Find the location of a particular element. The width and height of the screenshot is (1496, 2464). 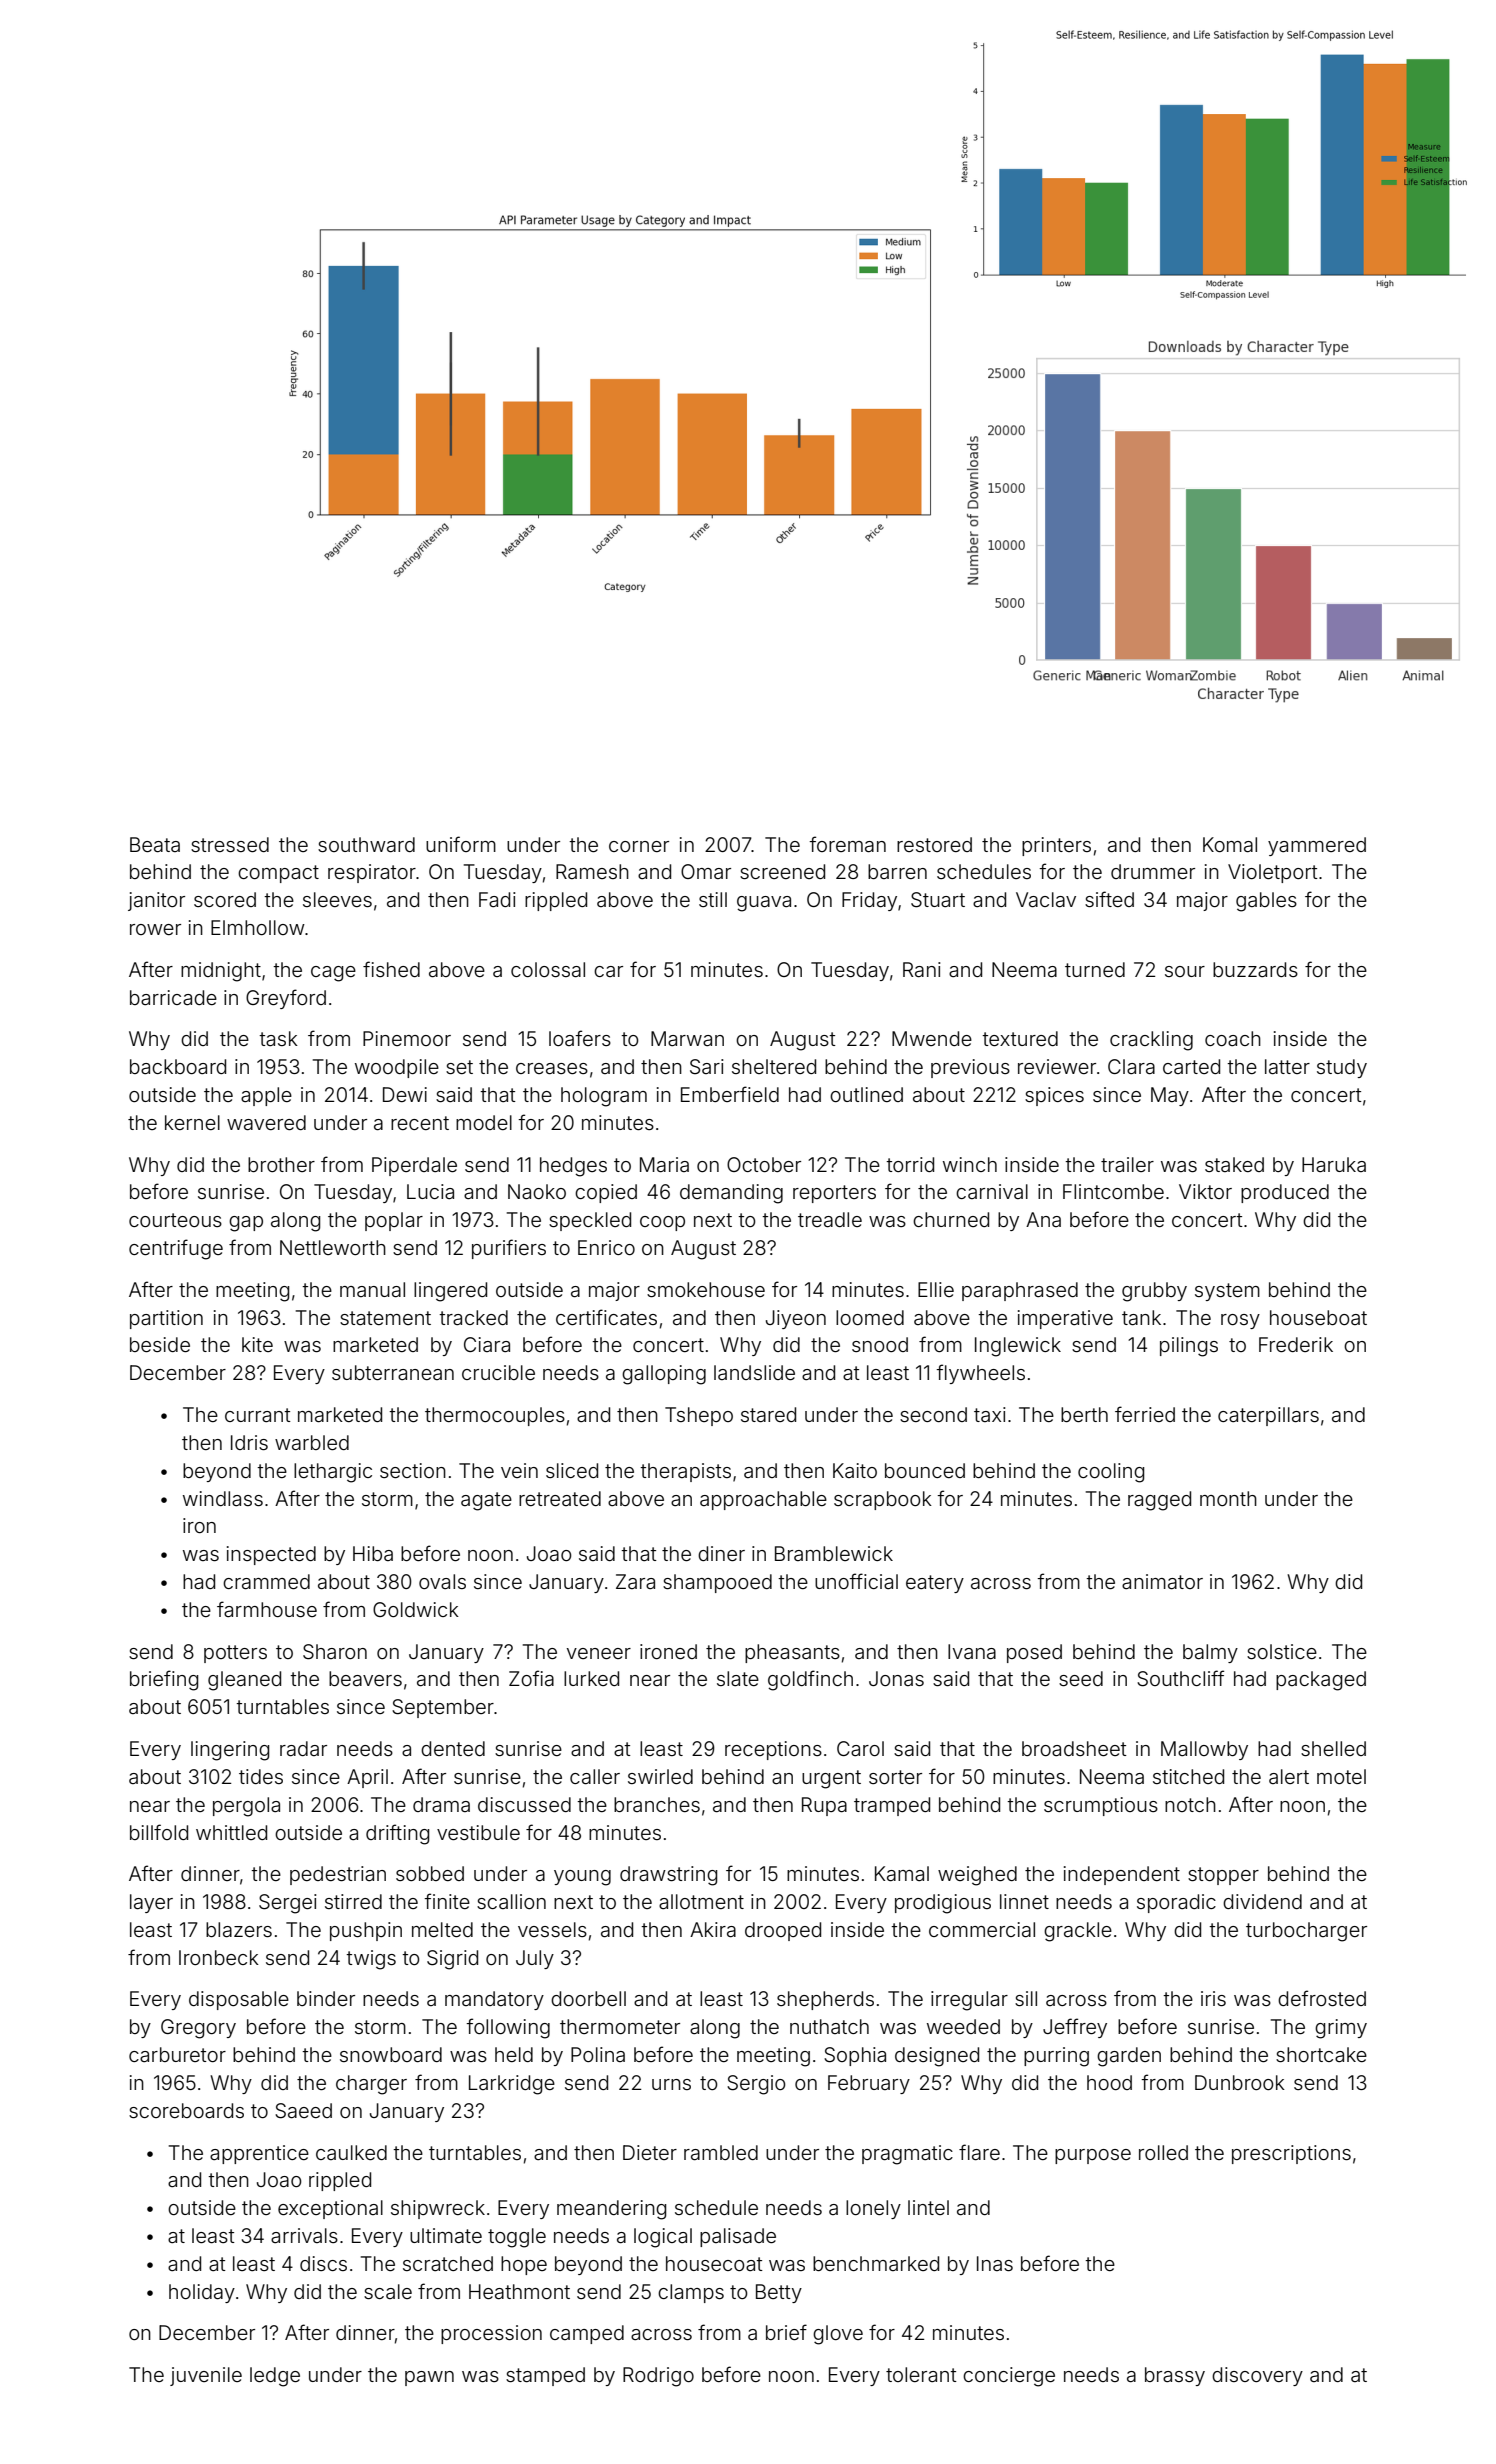

ferried is located at coordinates (1145, 1414).
